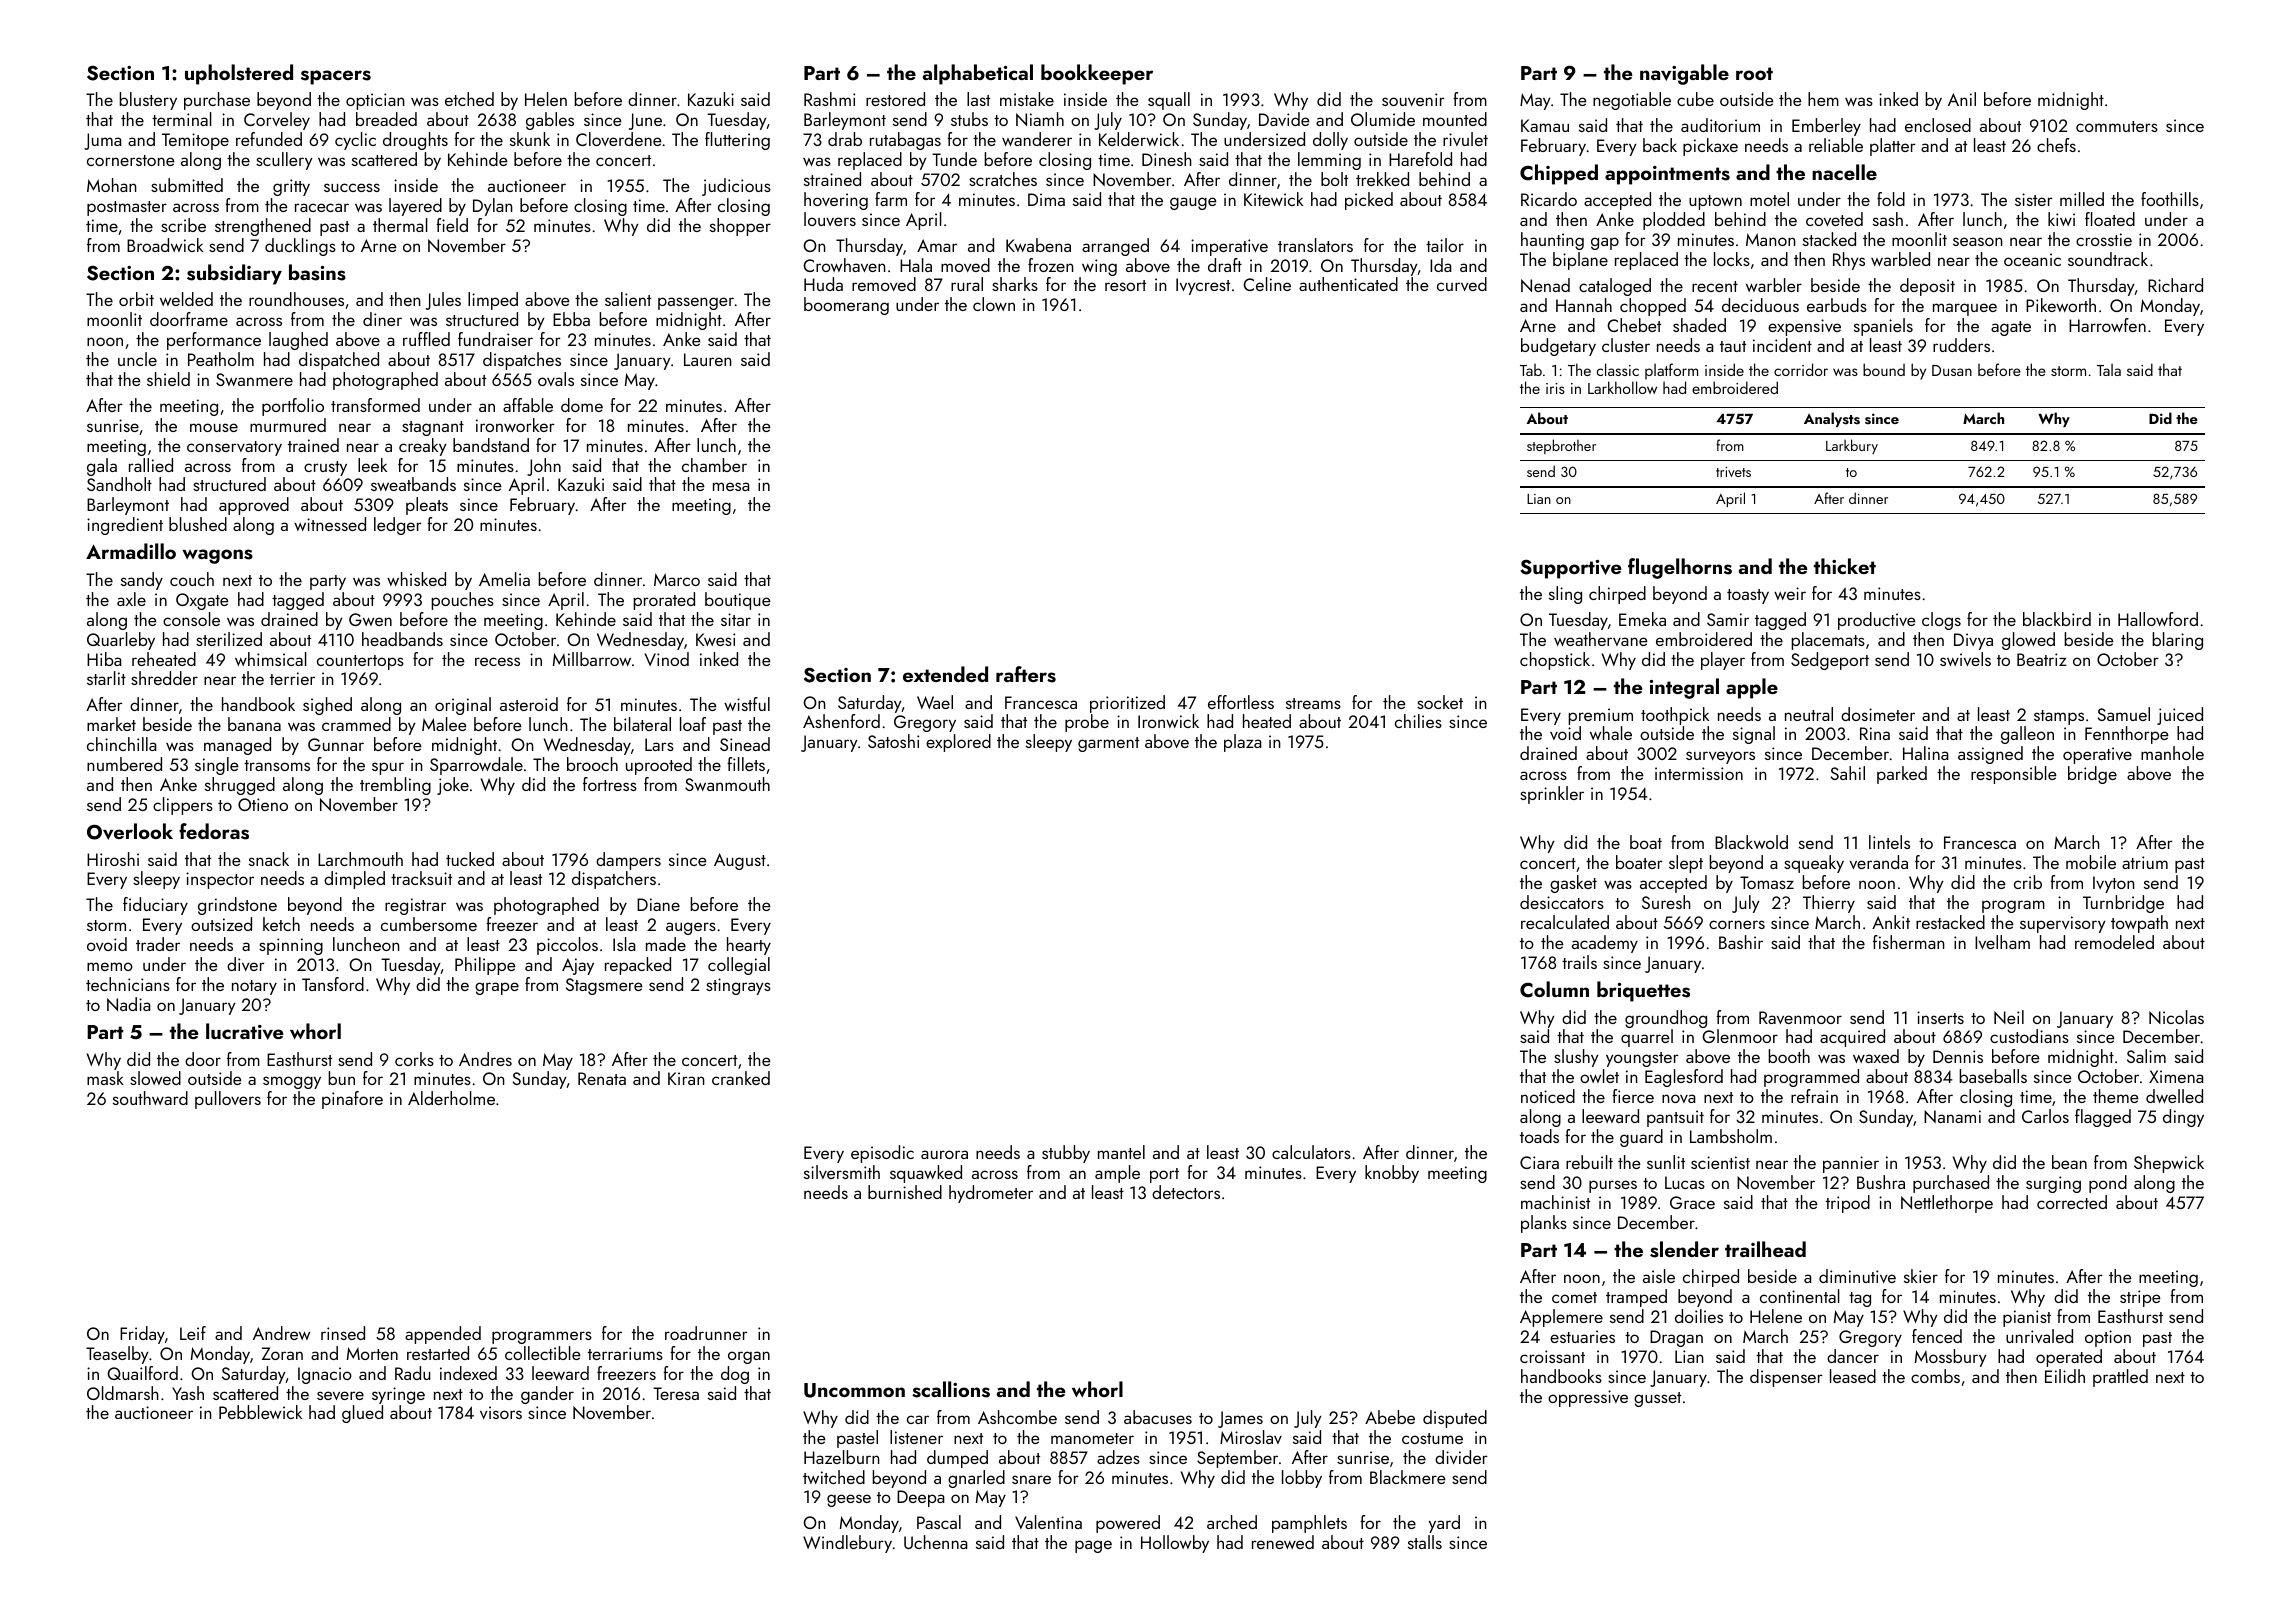  I want to click on Corveley, so click(277, 121).
